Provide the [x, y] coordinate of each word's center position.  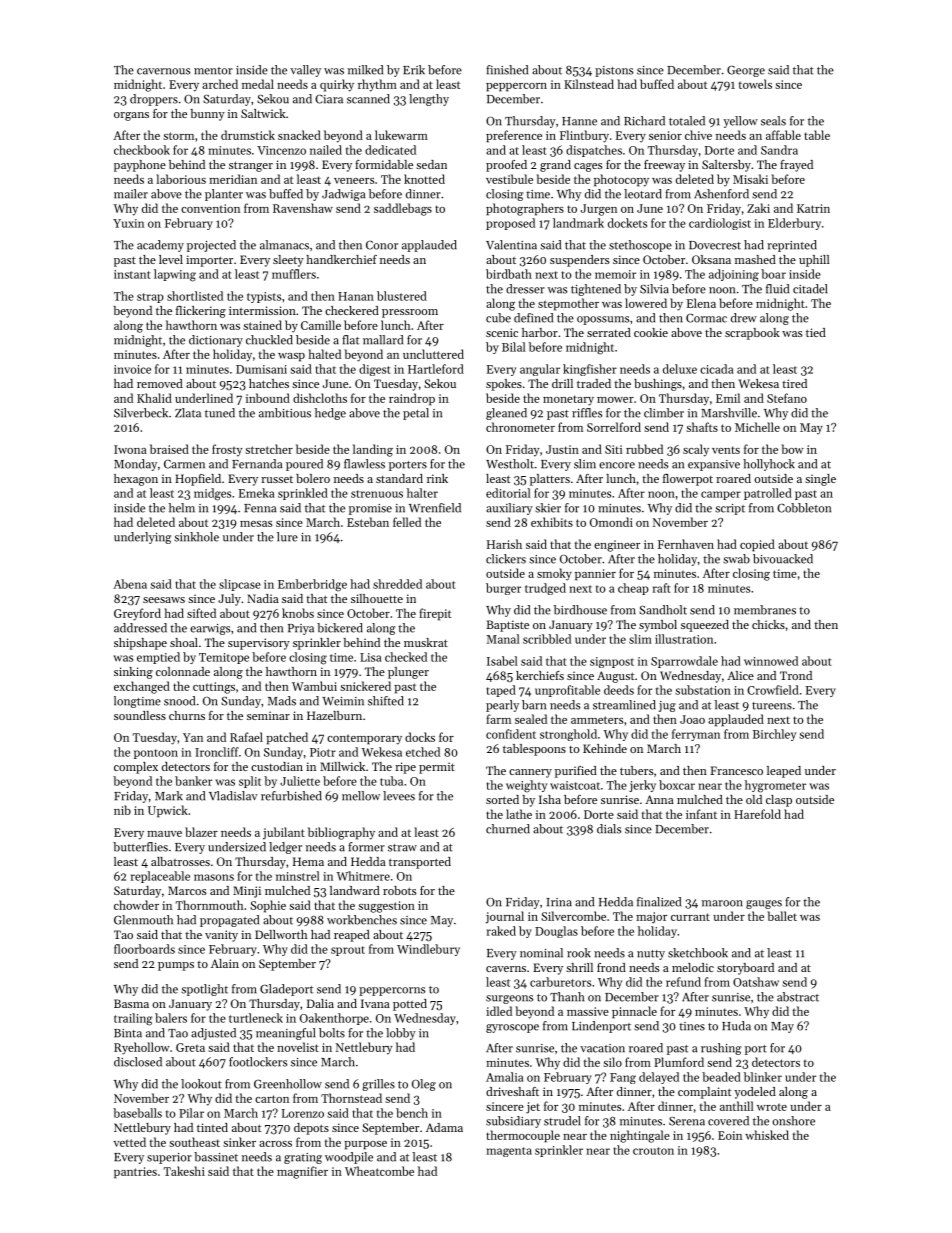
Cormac [706, 318]
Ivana [375, 1003]
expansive [714, 465]
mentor [213, 71]
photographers [525, 209]
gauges [764, 904]
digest [374, 370]
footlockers [258, 1062]
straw [402, 848]
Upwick [168, 811]
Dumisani [261, 369]
